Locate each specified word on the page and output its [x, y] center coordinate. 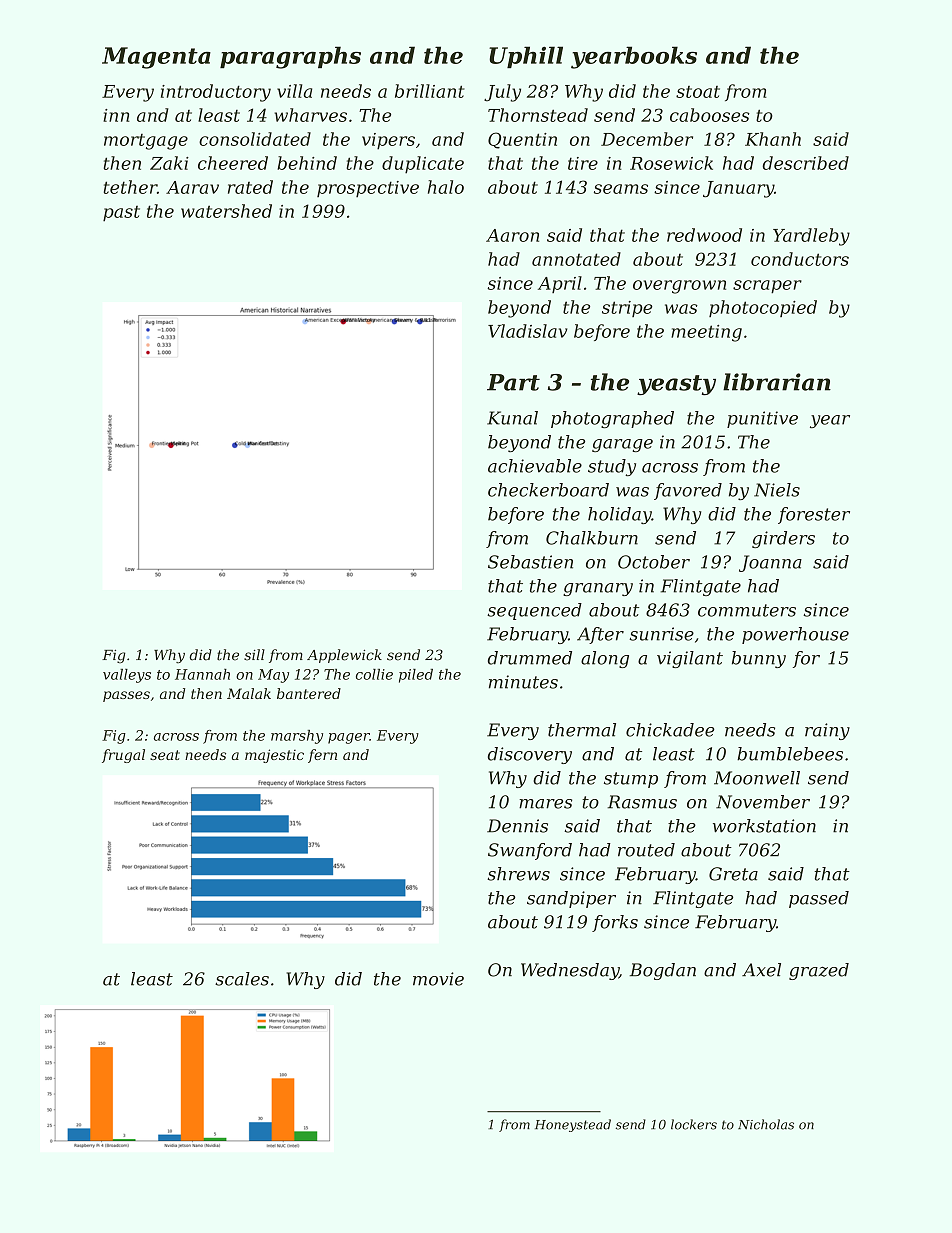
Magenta [156, 58]
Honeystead [573, 1125]
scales [242, 979]
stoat [698, 92]
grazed [819, 971]
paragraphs [290, 57]
